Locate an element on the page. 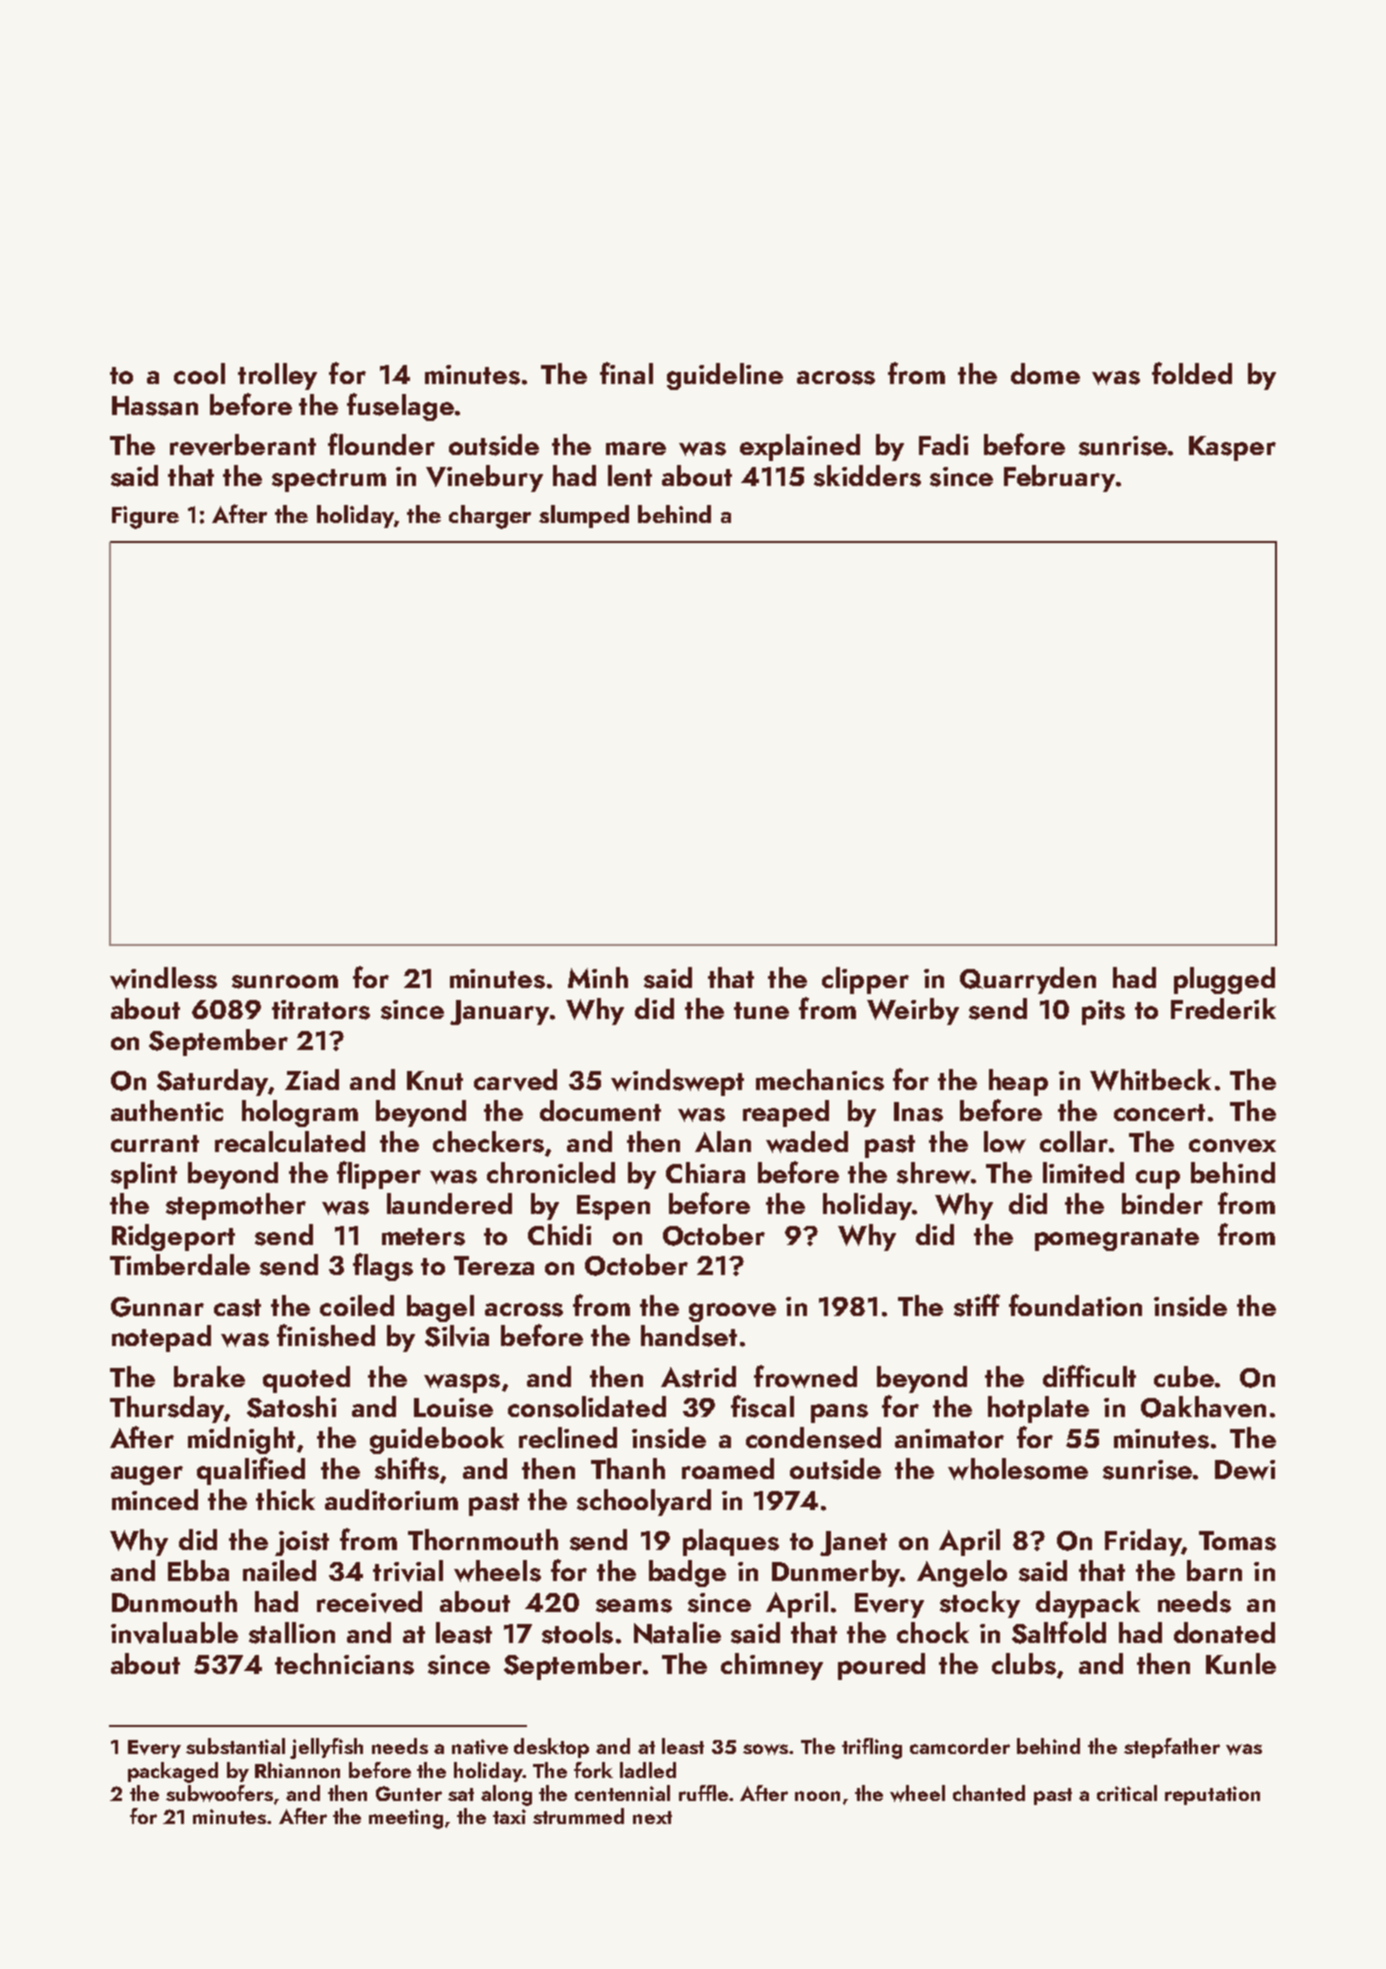  condensed is located at coordinates (813, 1438).
